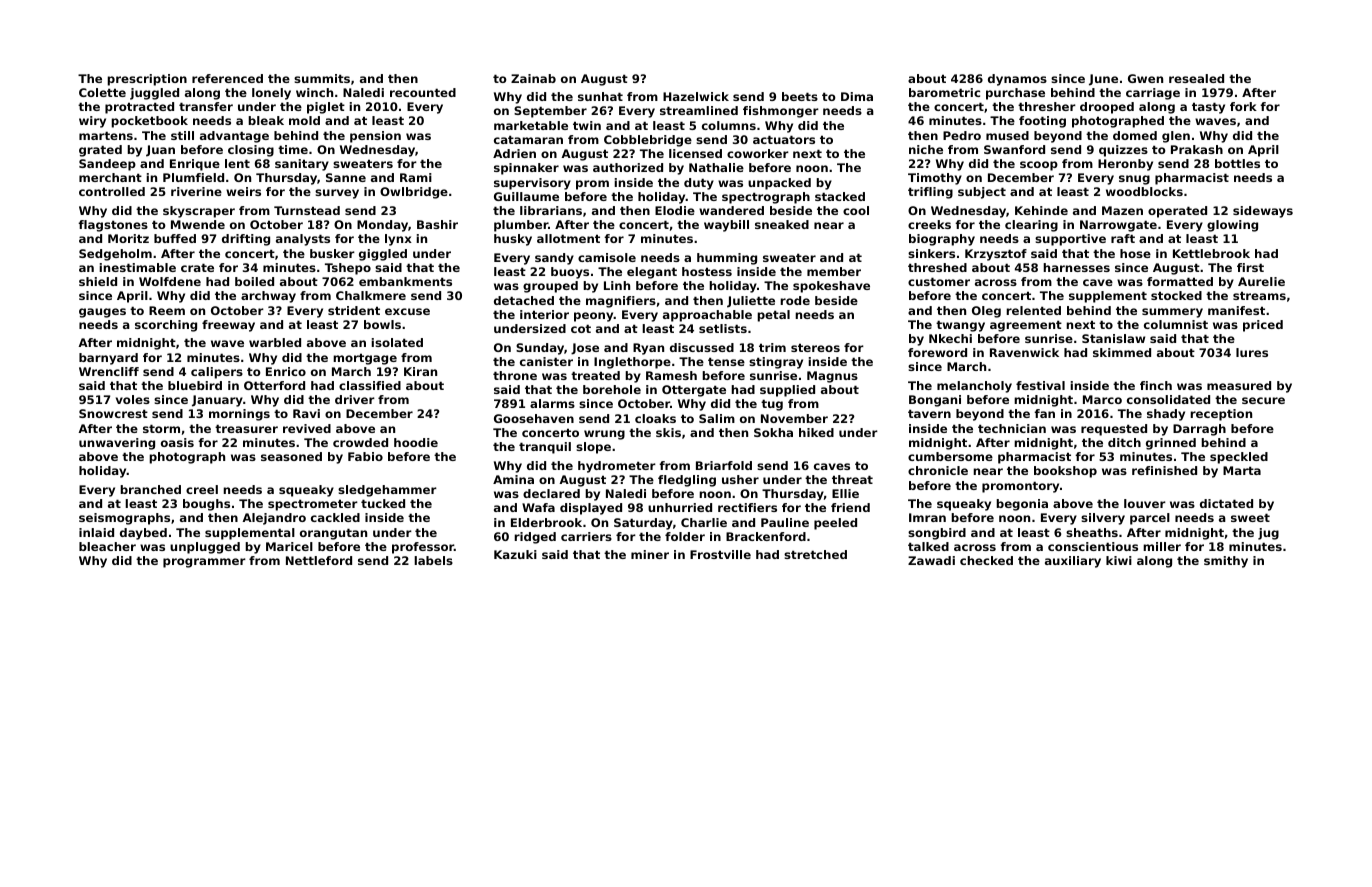 This image has width=1372, height=887. I want to click on controlled, so click(112, 191).
